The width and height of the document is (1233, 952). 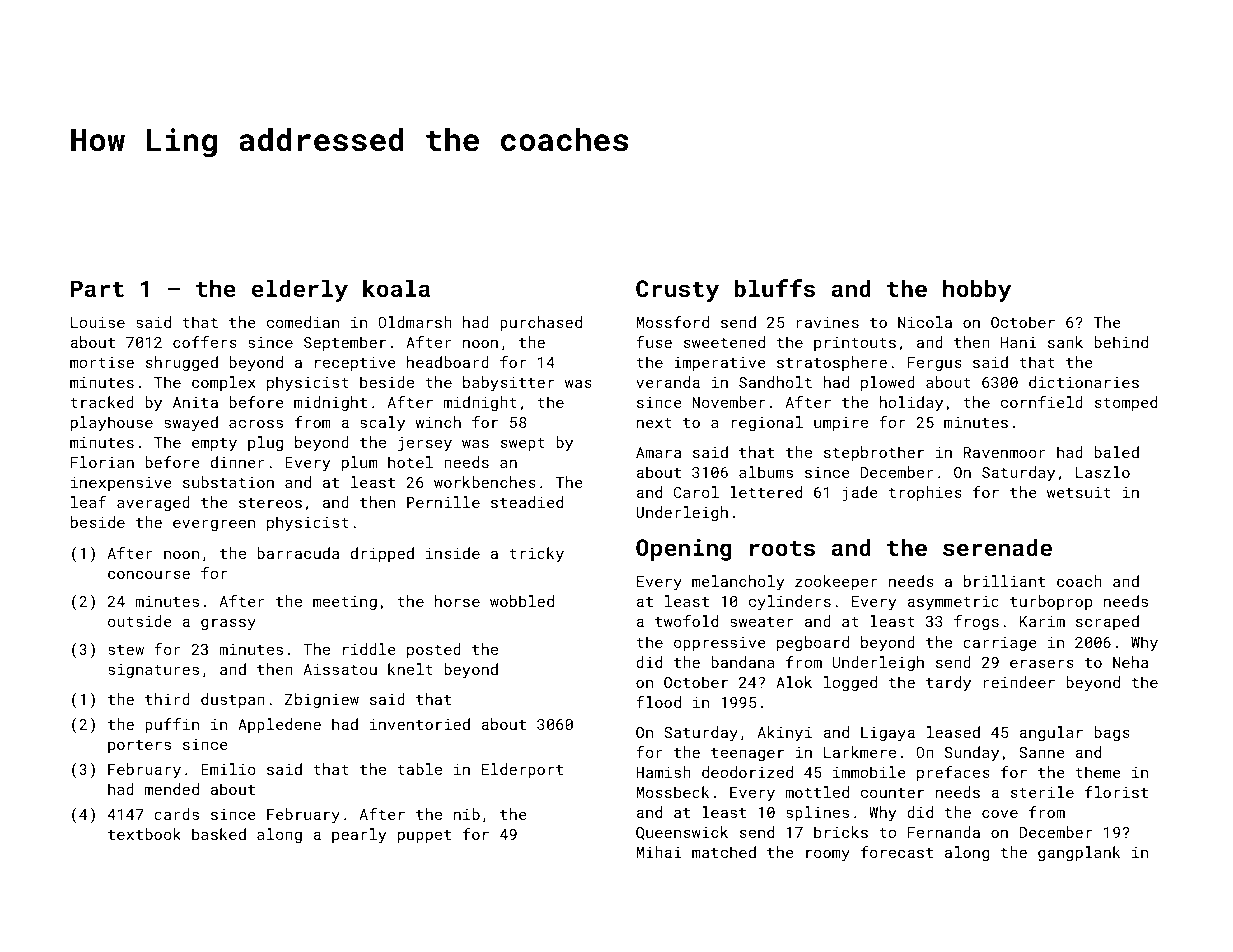 I want to click on textbook, so click(x=144, y=834).
